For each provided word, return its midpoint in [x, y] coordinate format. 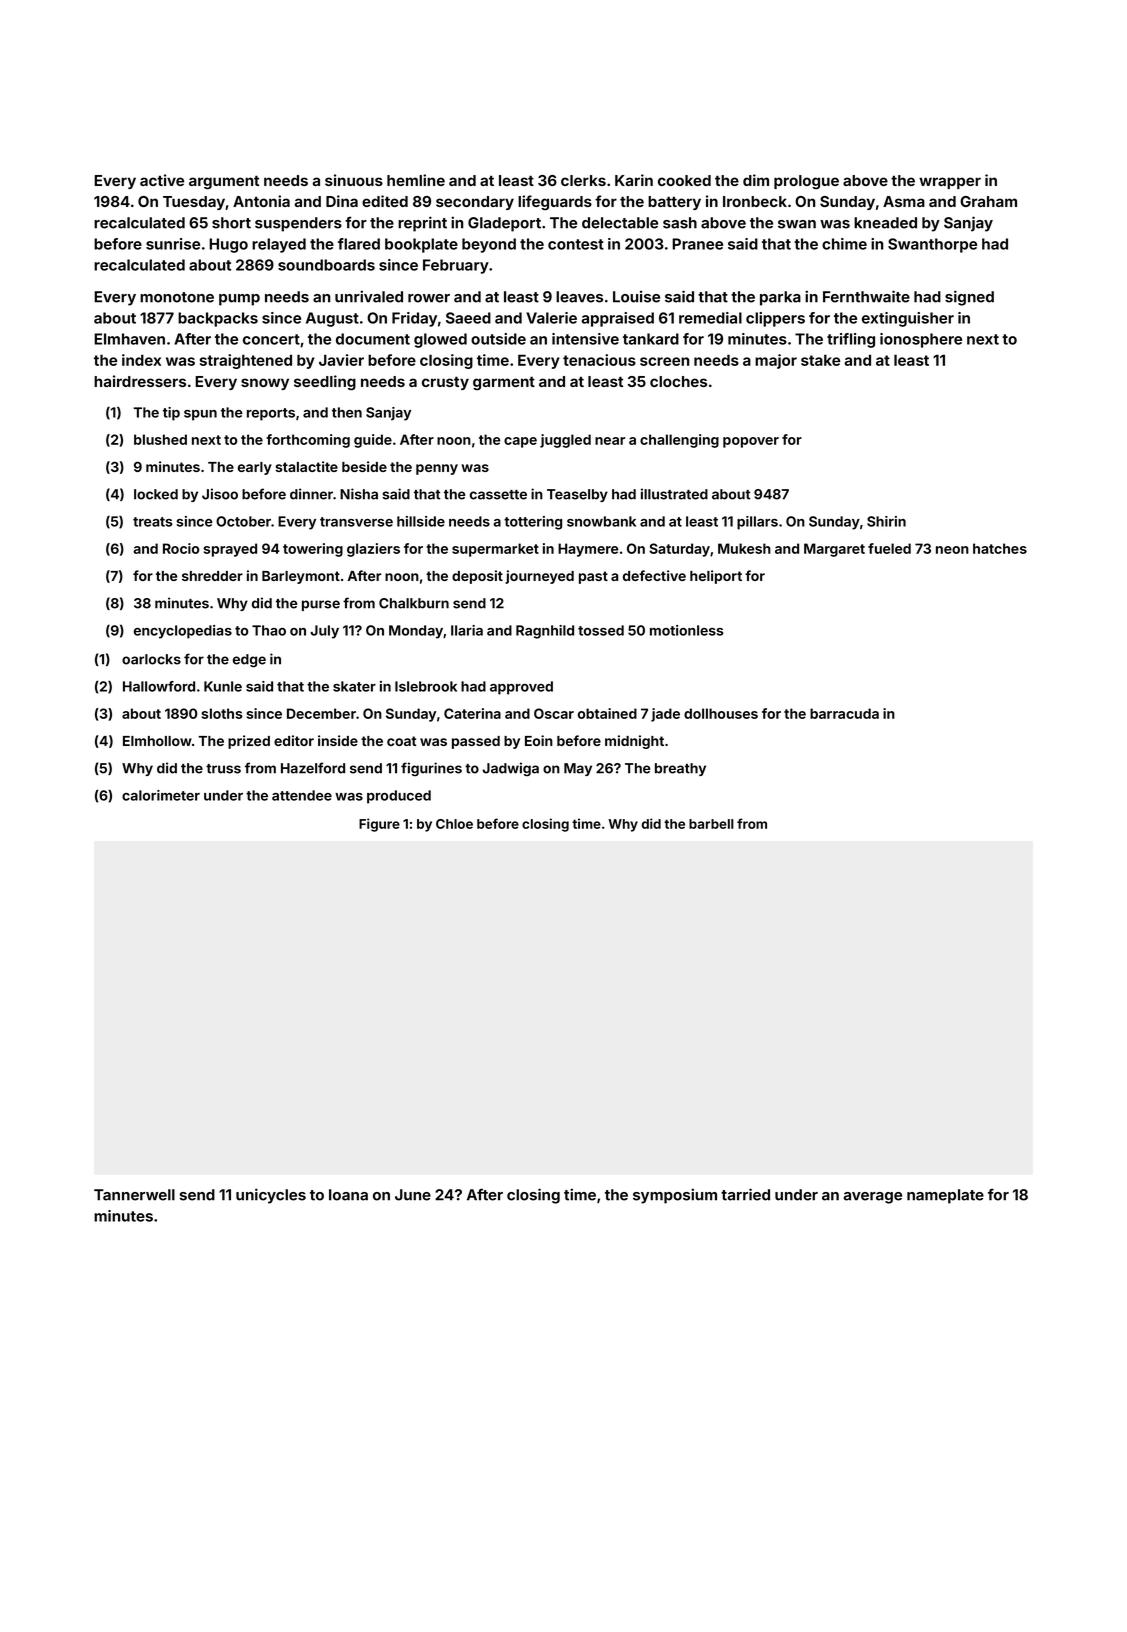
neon [952, 550]
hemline [416, 180]
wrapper [950, 183]
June [413, 1195]
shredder [212, 576]
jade [665, 715]
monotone [177, 297]
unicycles [271, 1196]
